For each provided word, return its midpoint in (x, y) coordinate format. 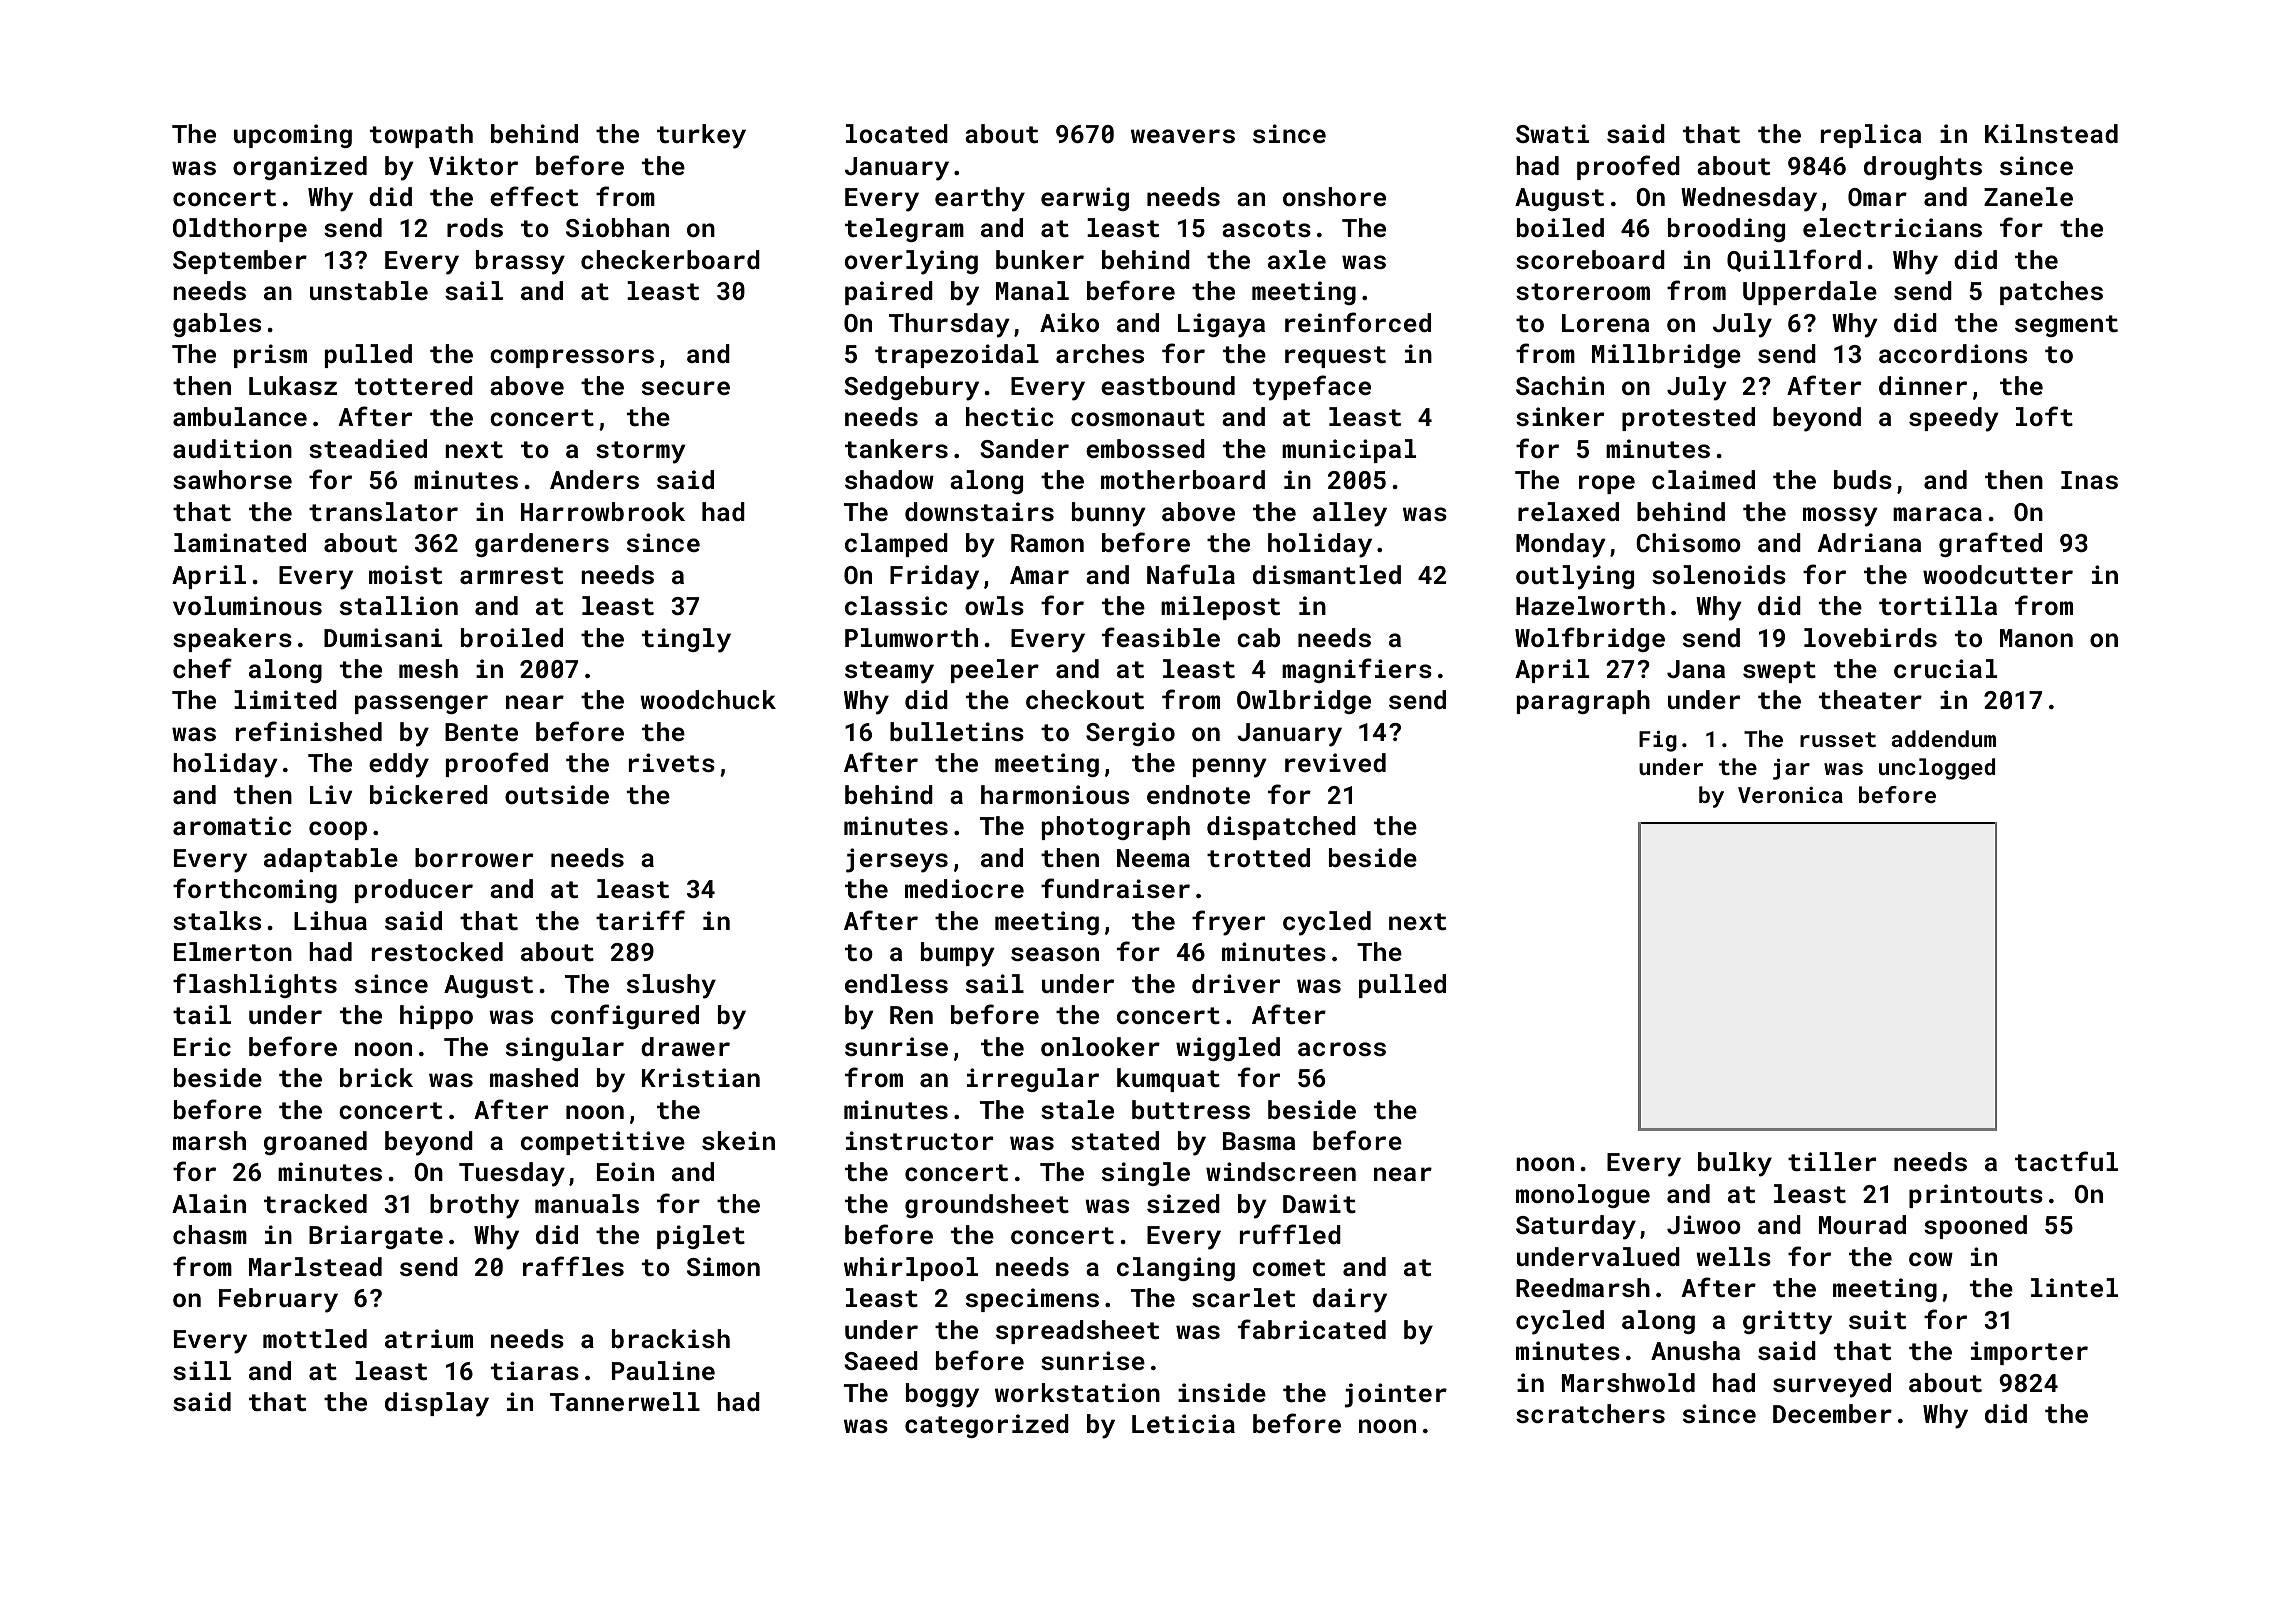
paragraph (1583, 702)
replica (1871, 136)
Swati (1552, 133)
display (437, 1404)
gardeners (542, 545)
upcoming (293, 136)
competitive (603, 1143)
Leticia (1183, 1423)
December (1832, 1413)
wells (1733, 1256)
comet (1289, 1267)
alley (1350, 514)
